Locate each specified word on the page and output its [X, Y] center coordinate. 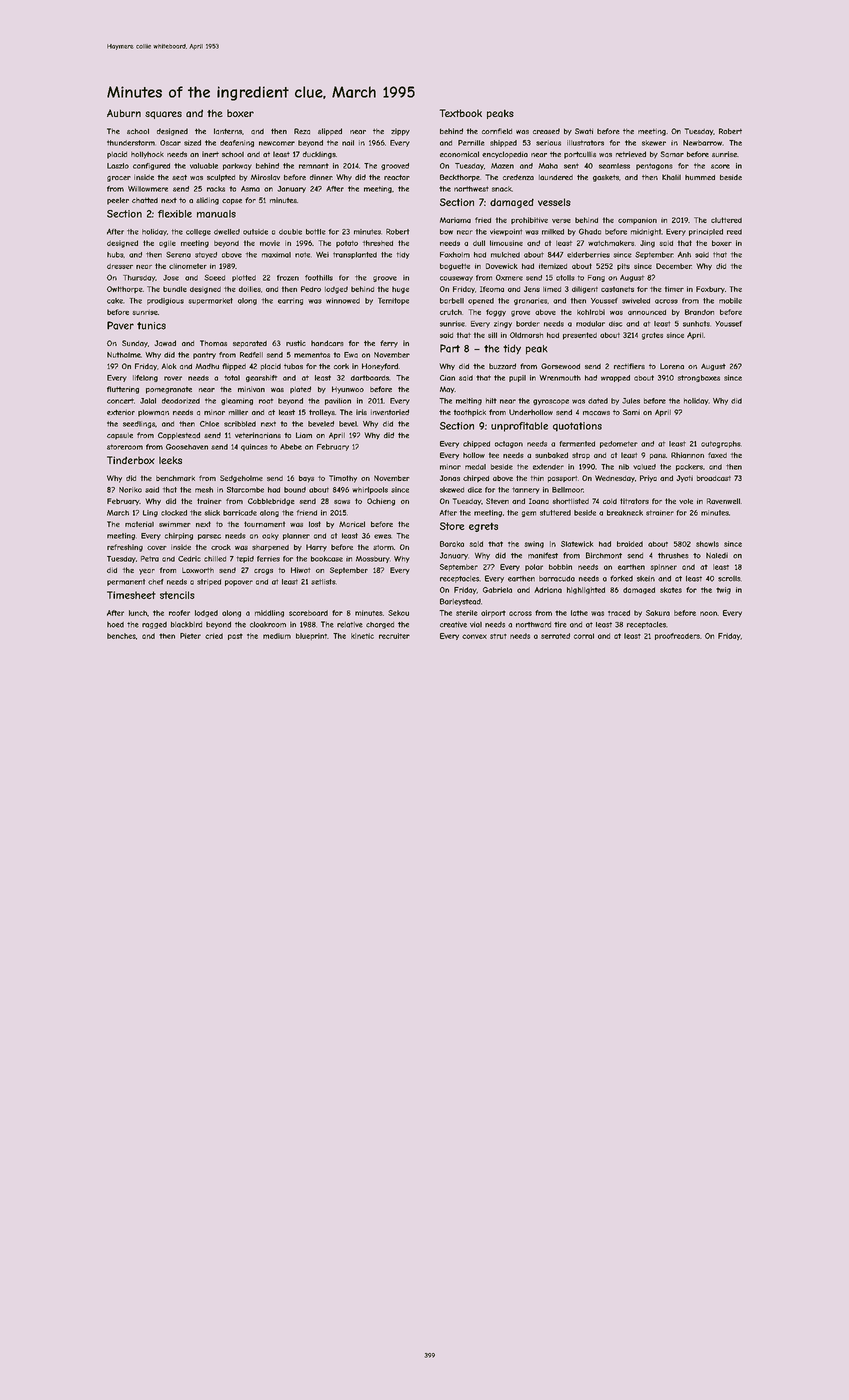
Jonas [450, 478]
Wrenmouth [560, 378]
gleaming [237, 401]
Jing [647, 244]
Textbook [461, 113]
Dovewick [502, 266]
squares [163, 115]
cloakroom [268, 625]
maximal [276, 255]
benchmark [175, 478]
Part [450, 348]
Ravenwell [723, 501]
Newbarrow [702, 143]
